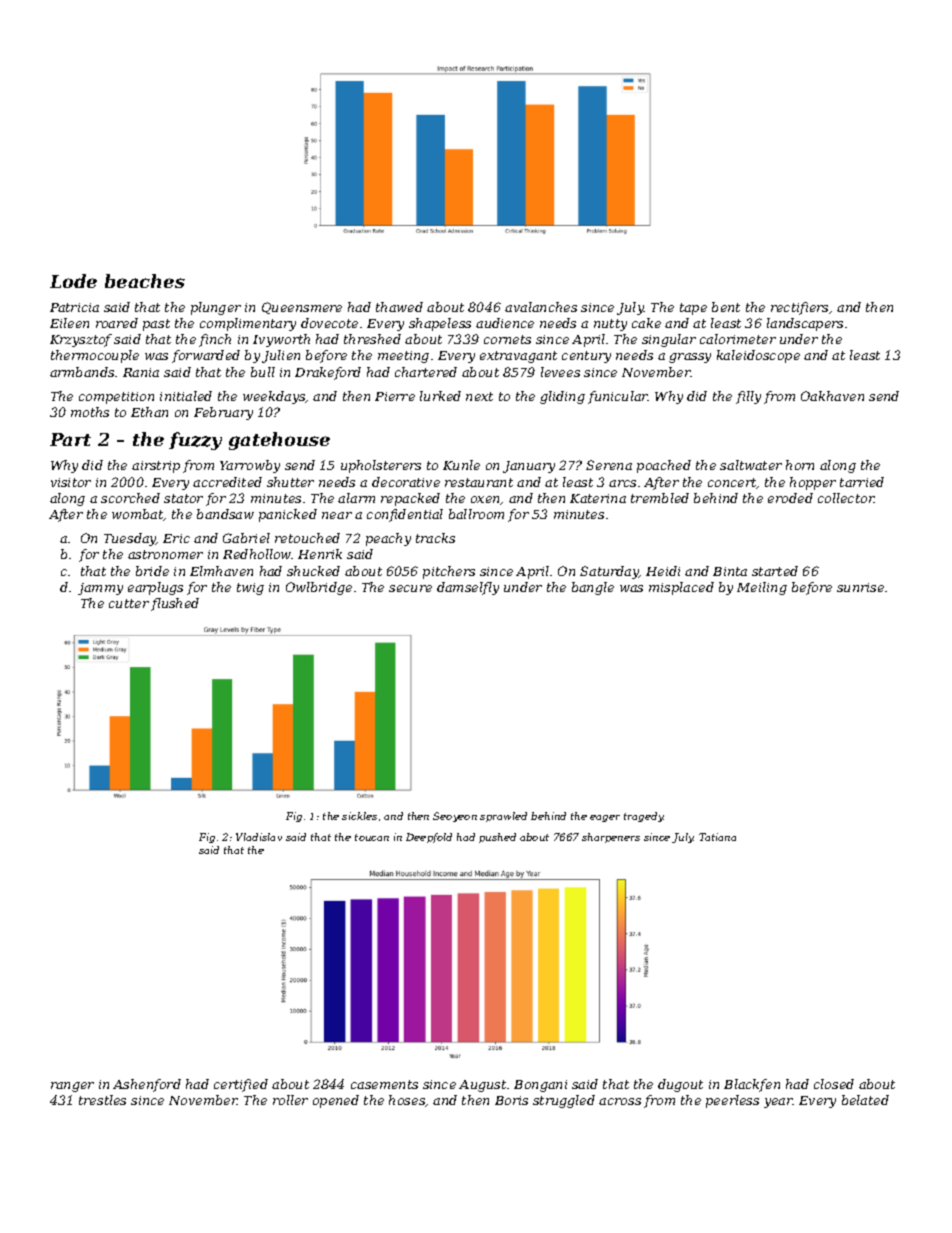  What do you see at coordinates (225, 514) in the screenshot?
I see `bandsaw` at bounding box center [225, 514].
